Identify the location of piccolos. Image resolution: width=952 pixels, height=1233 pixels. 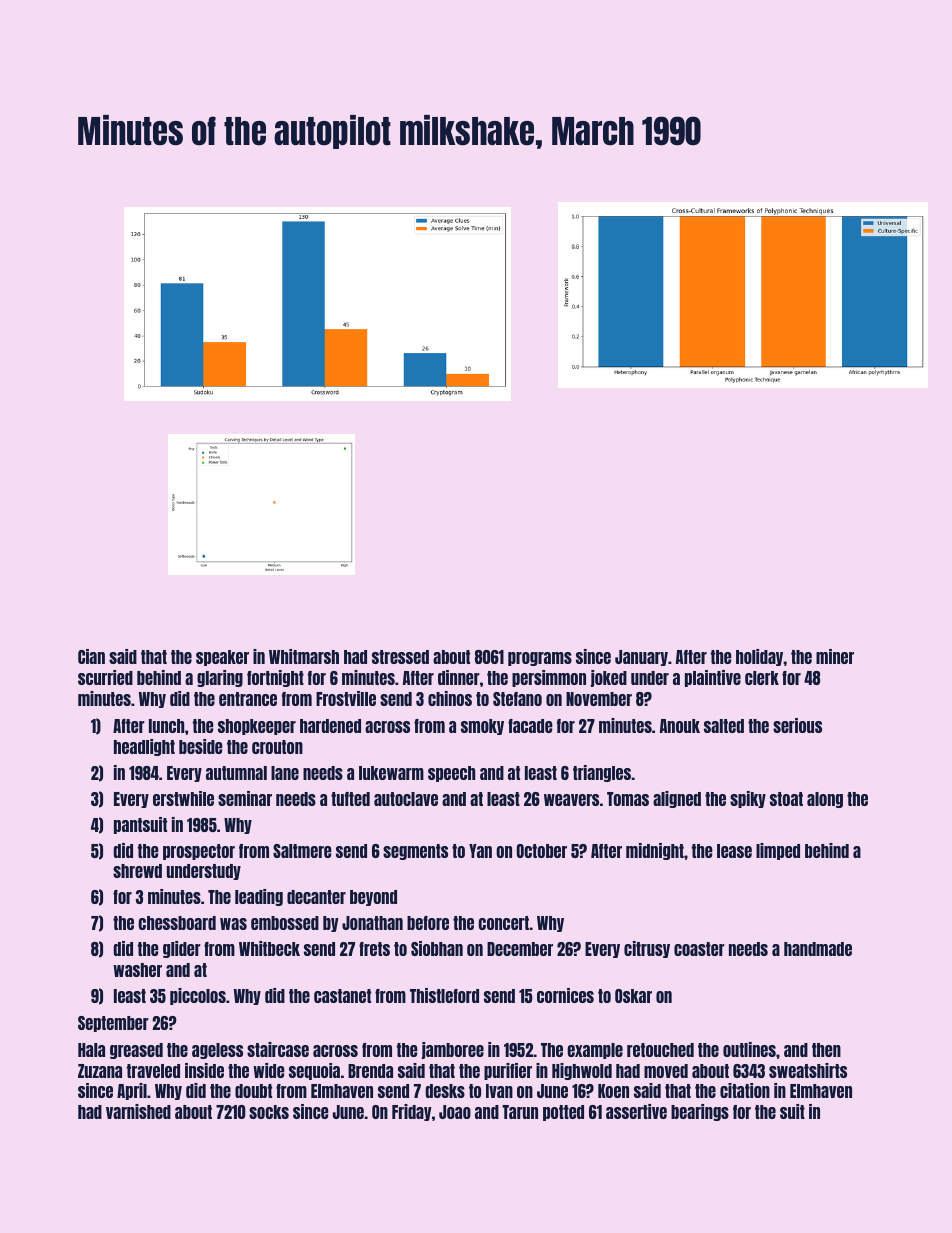
(198, 996).
